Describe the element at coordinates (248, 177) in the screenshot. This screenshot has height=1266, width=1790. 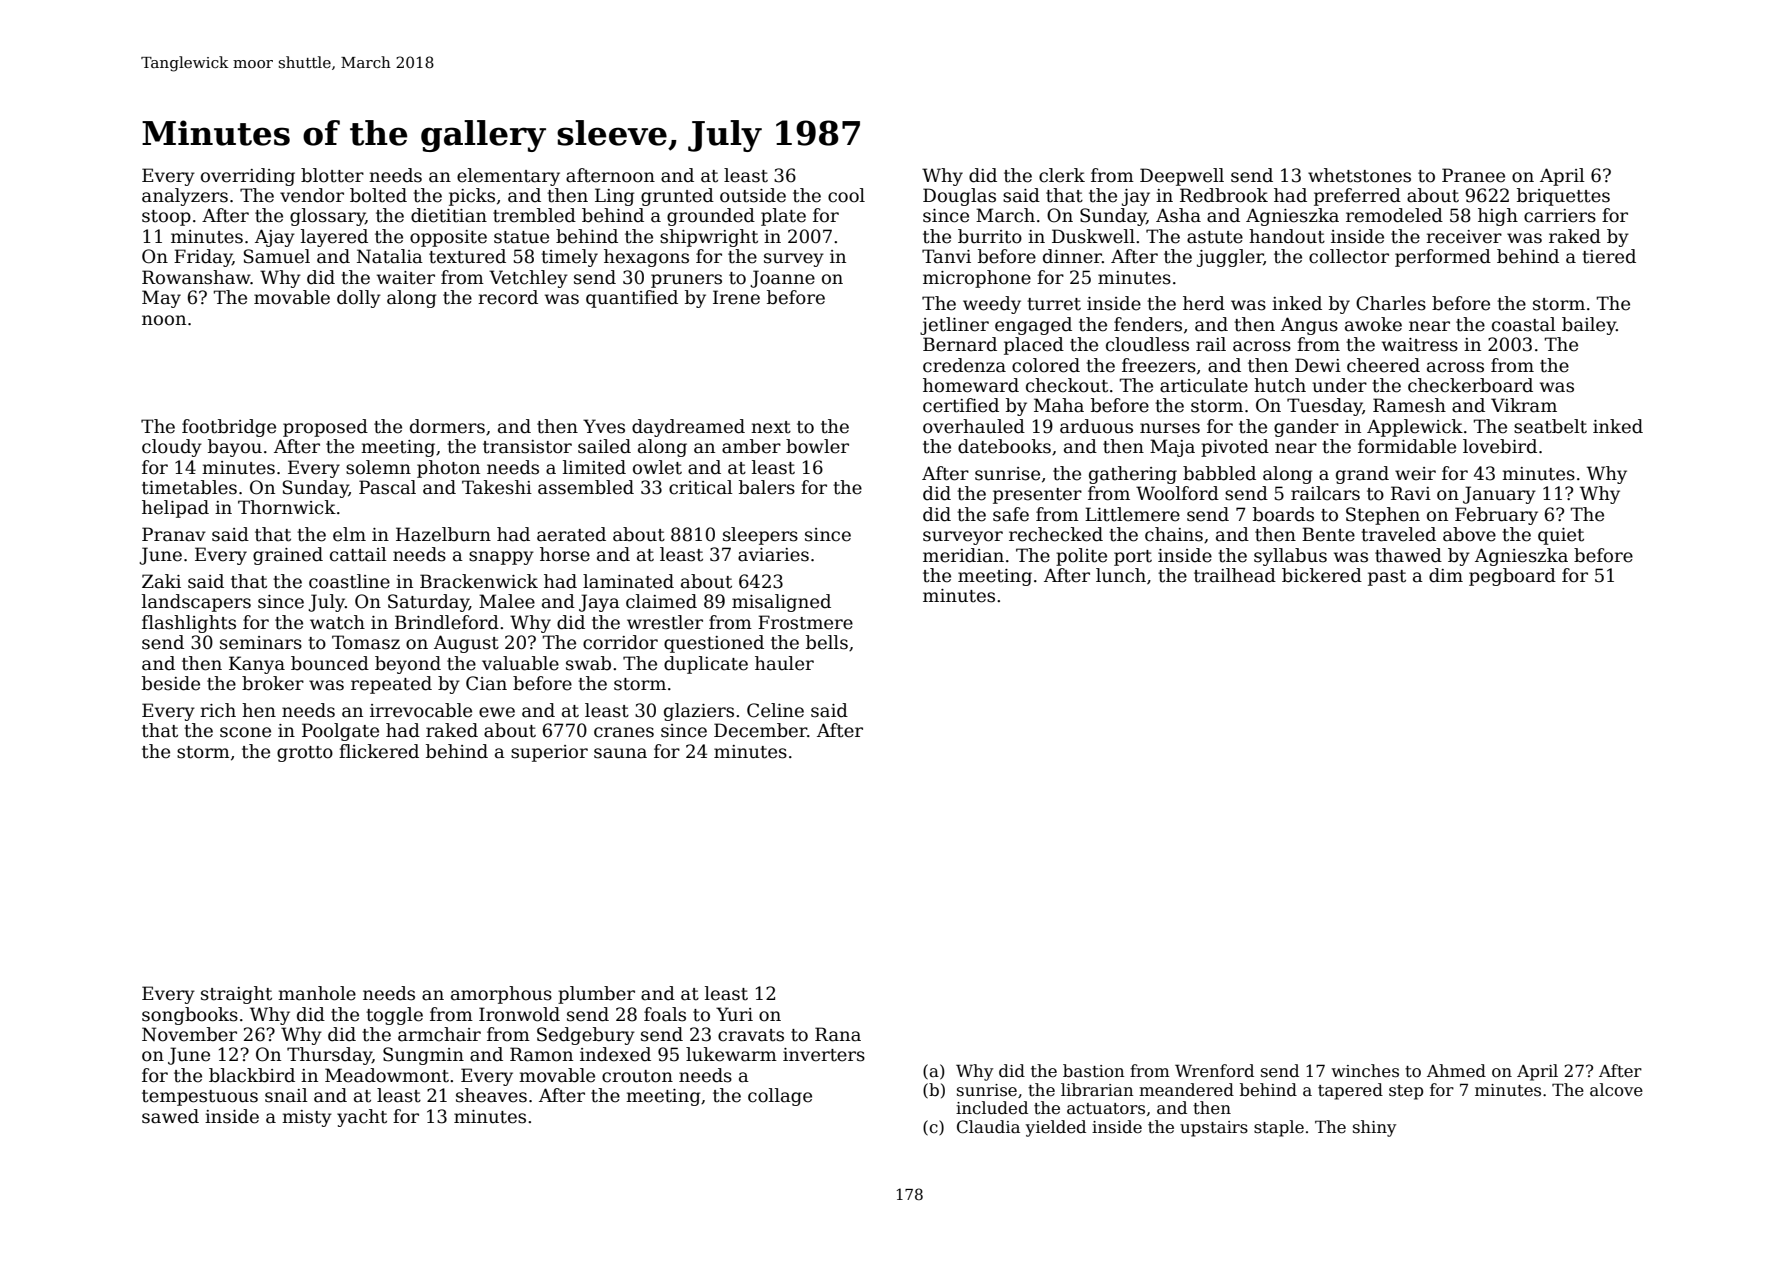
I see `overriding` at that location.
